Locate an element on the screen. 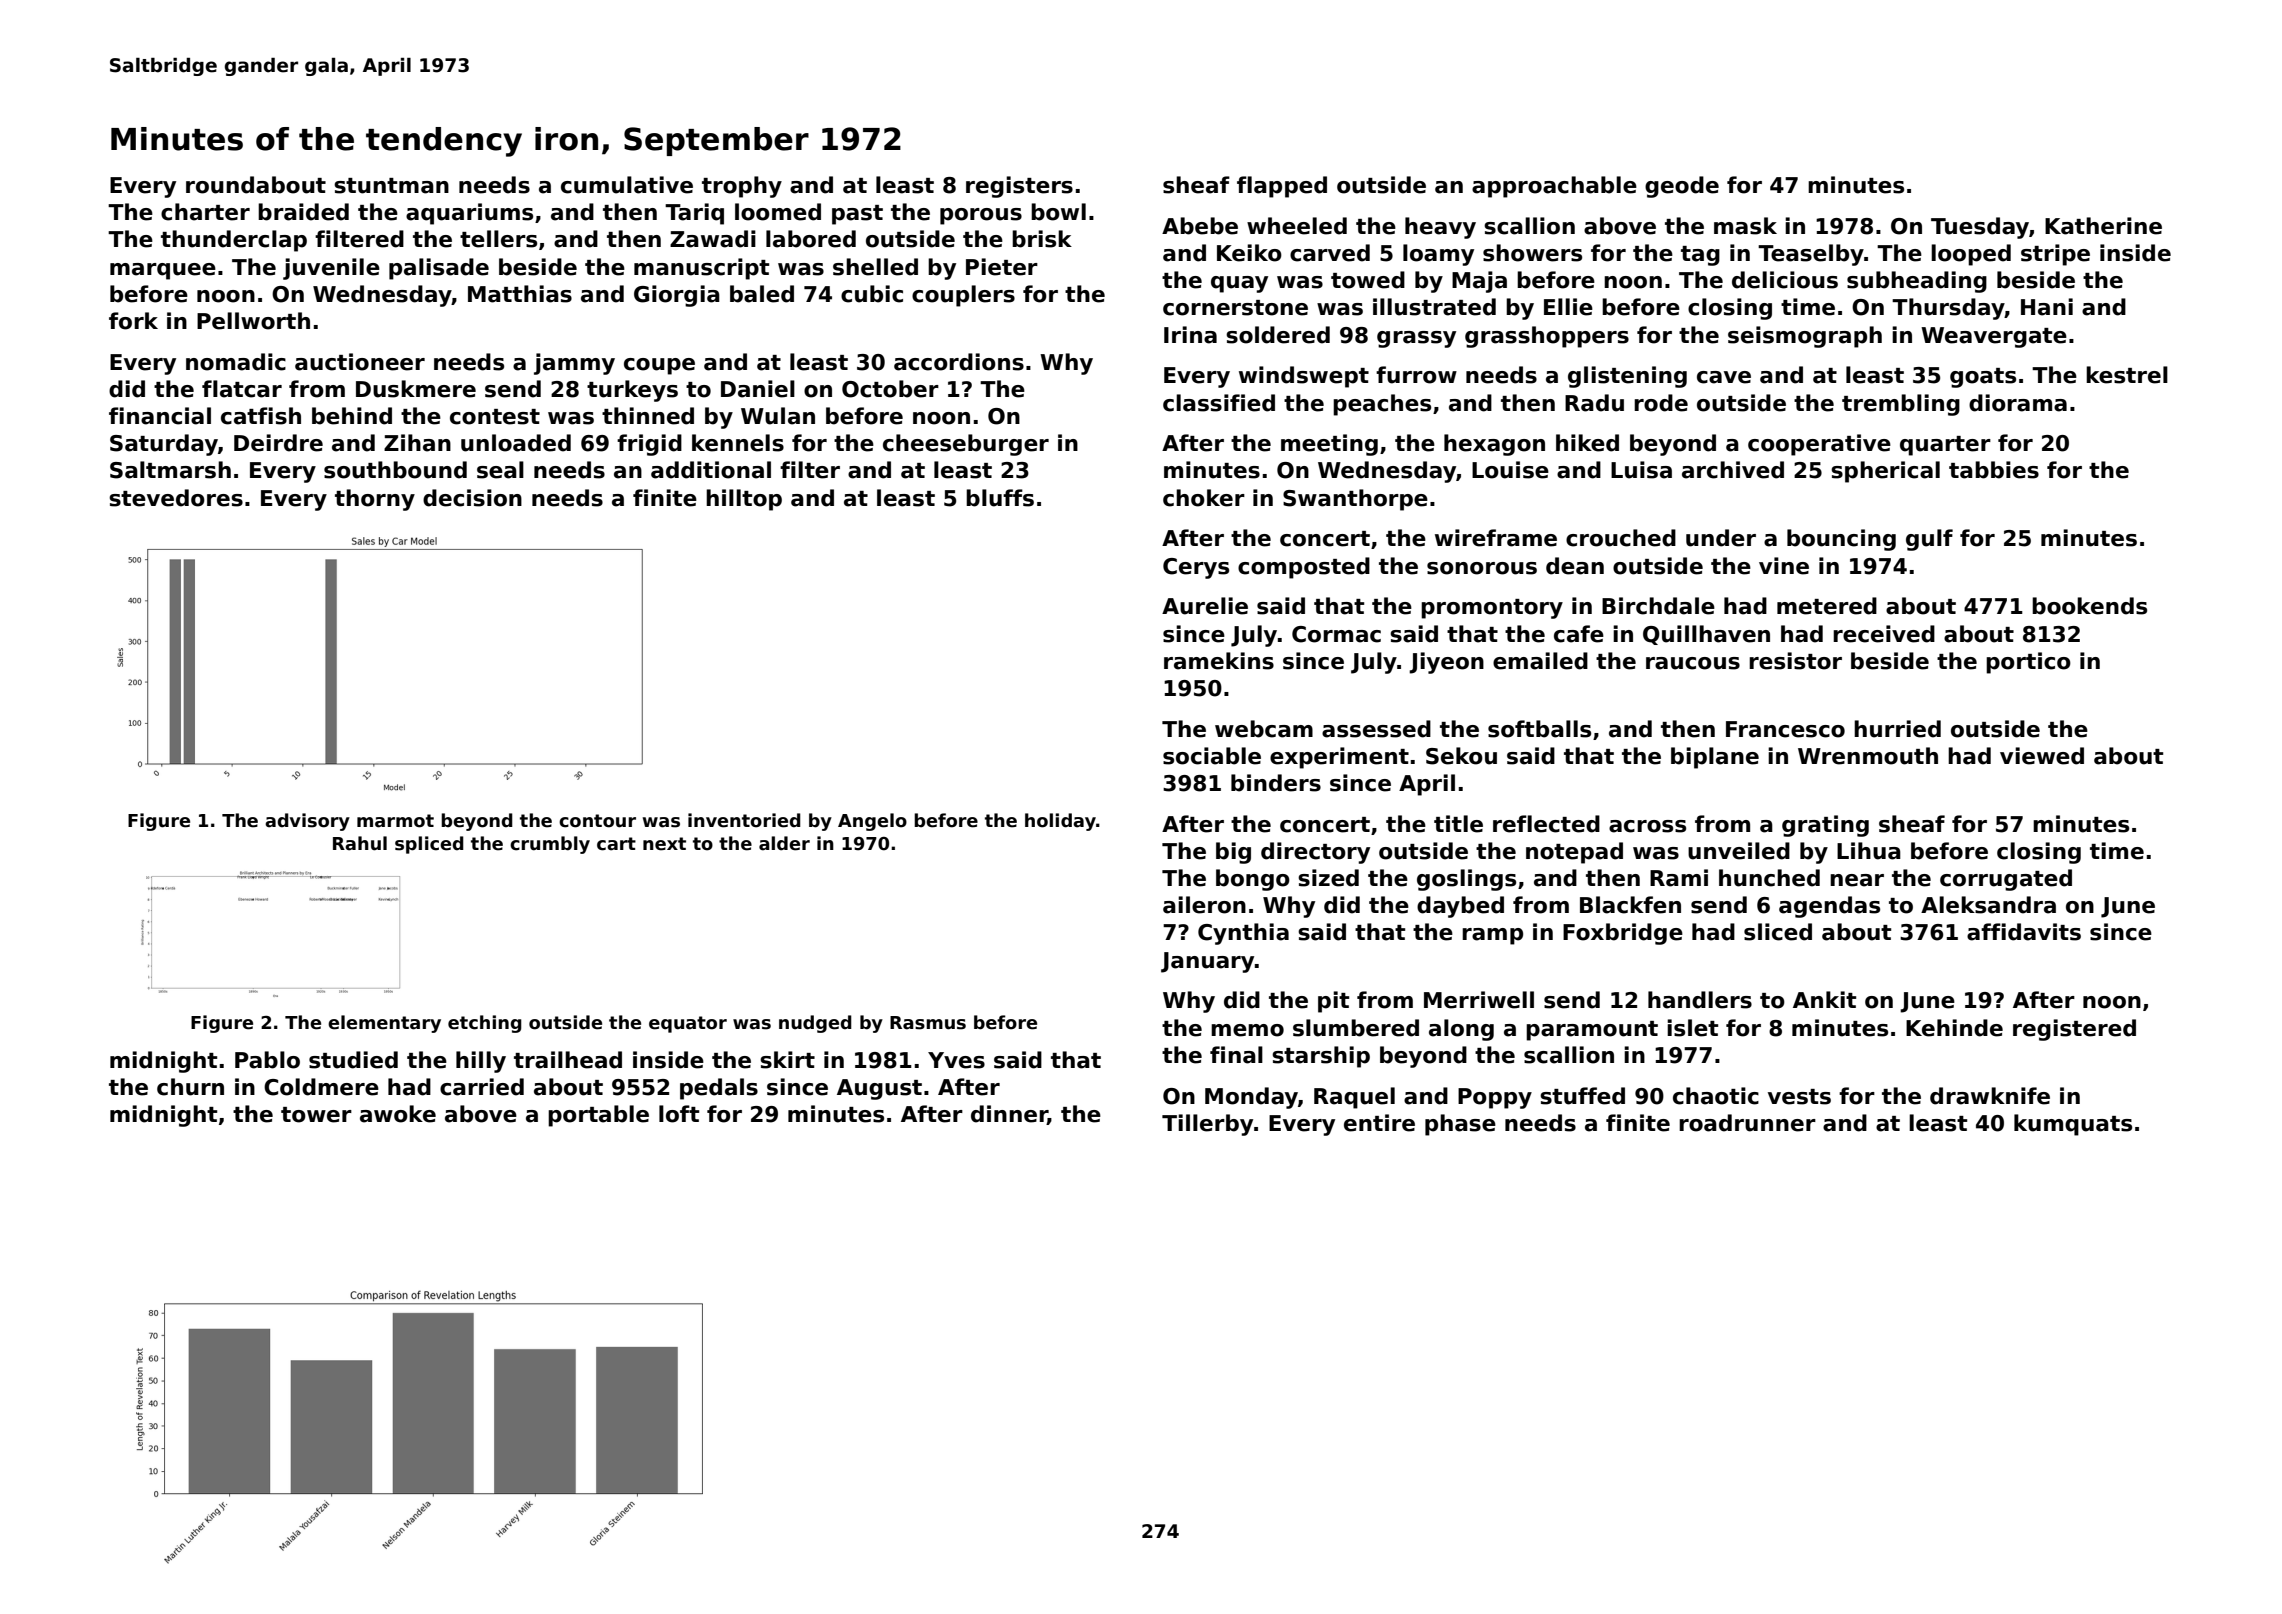 This screenshot has height=1614, width=2282. nudged is located at coordinates (815, 1024).
